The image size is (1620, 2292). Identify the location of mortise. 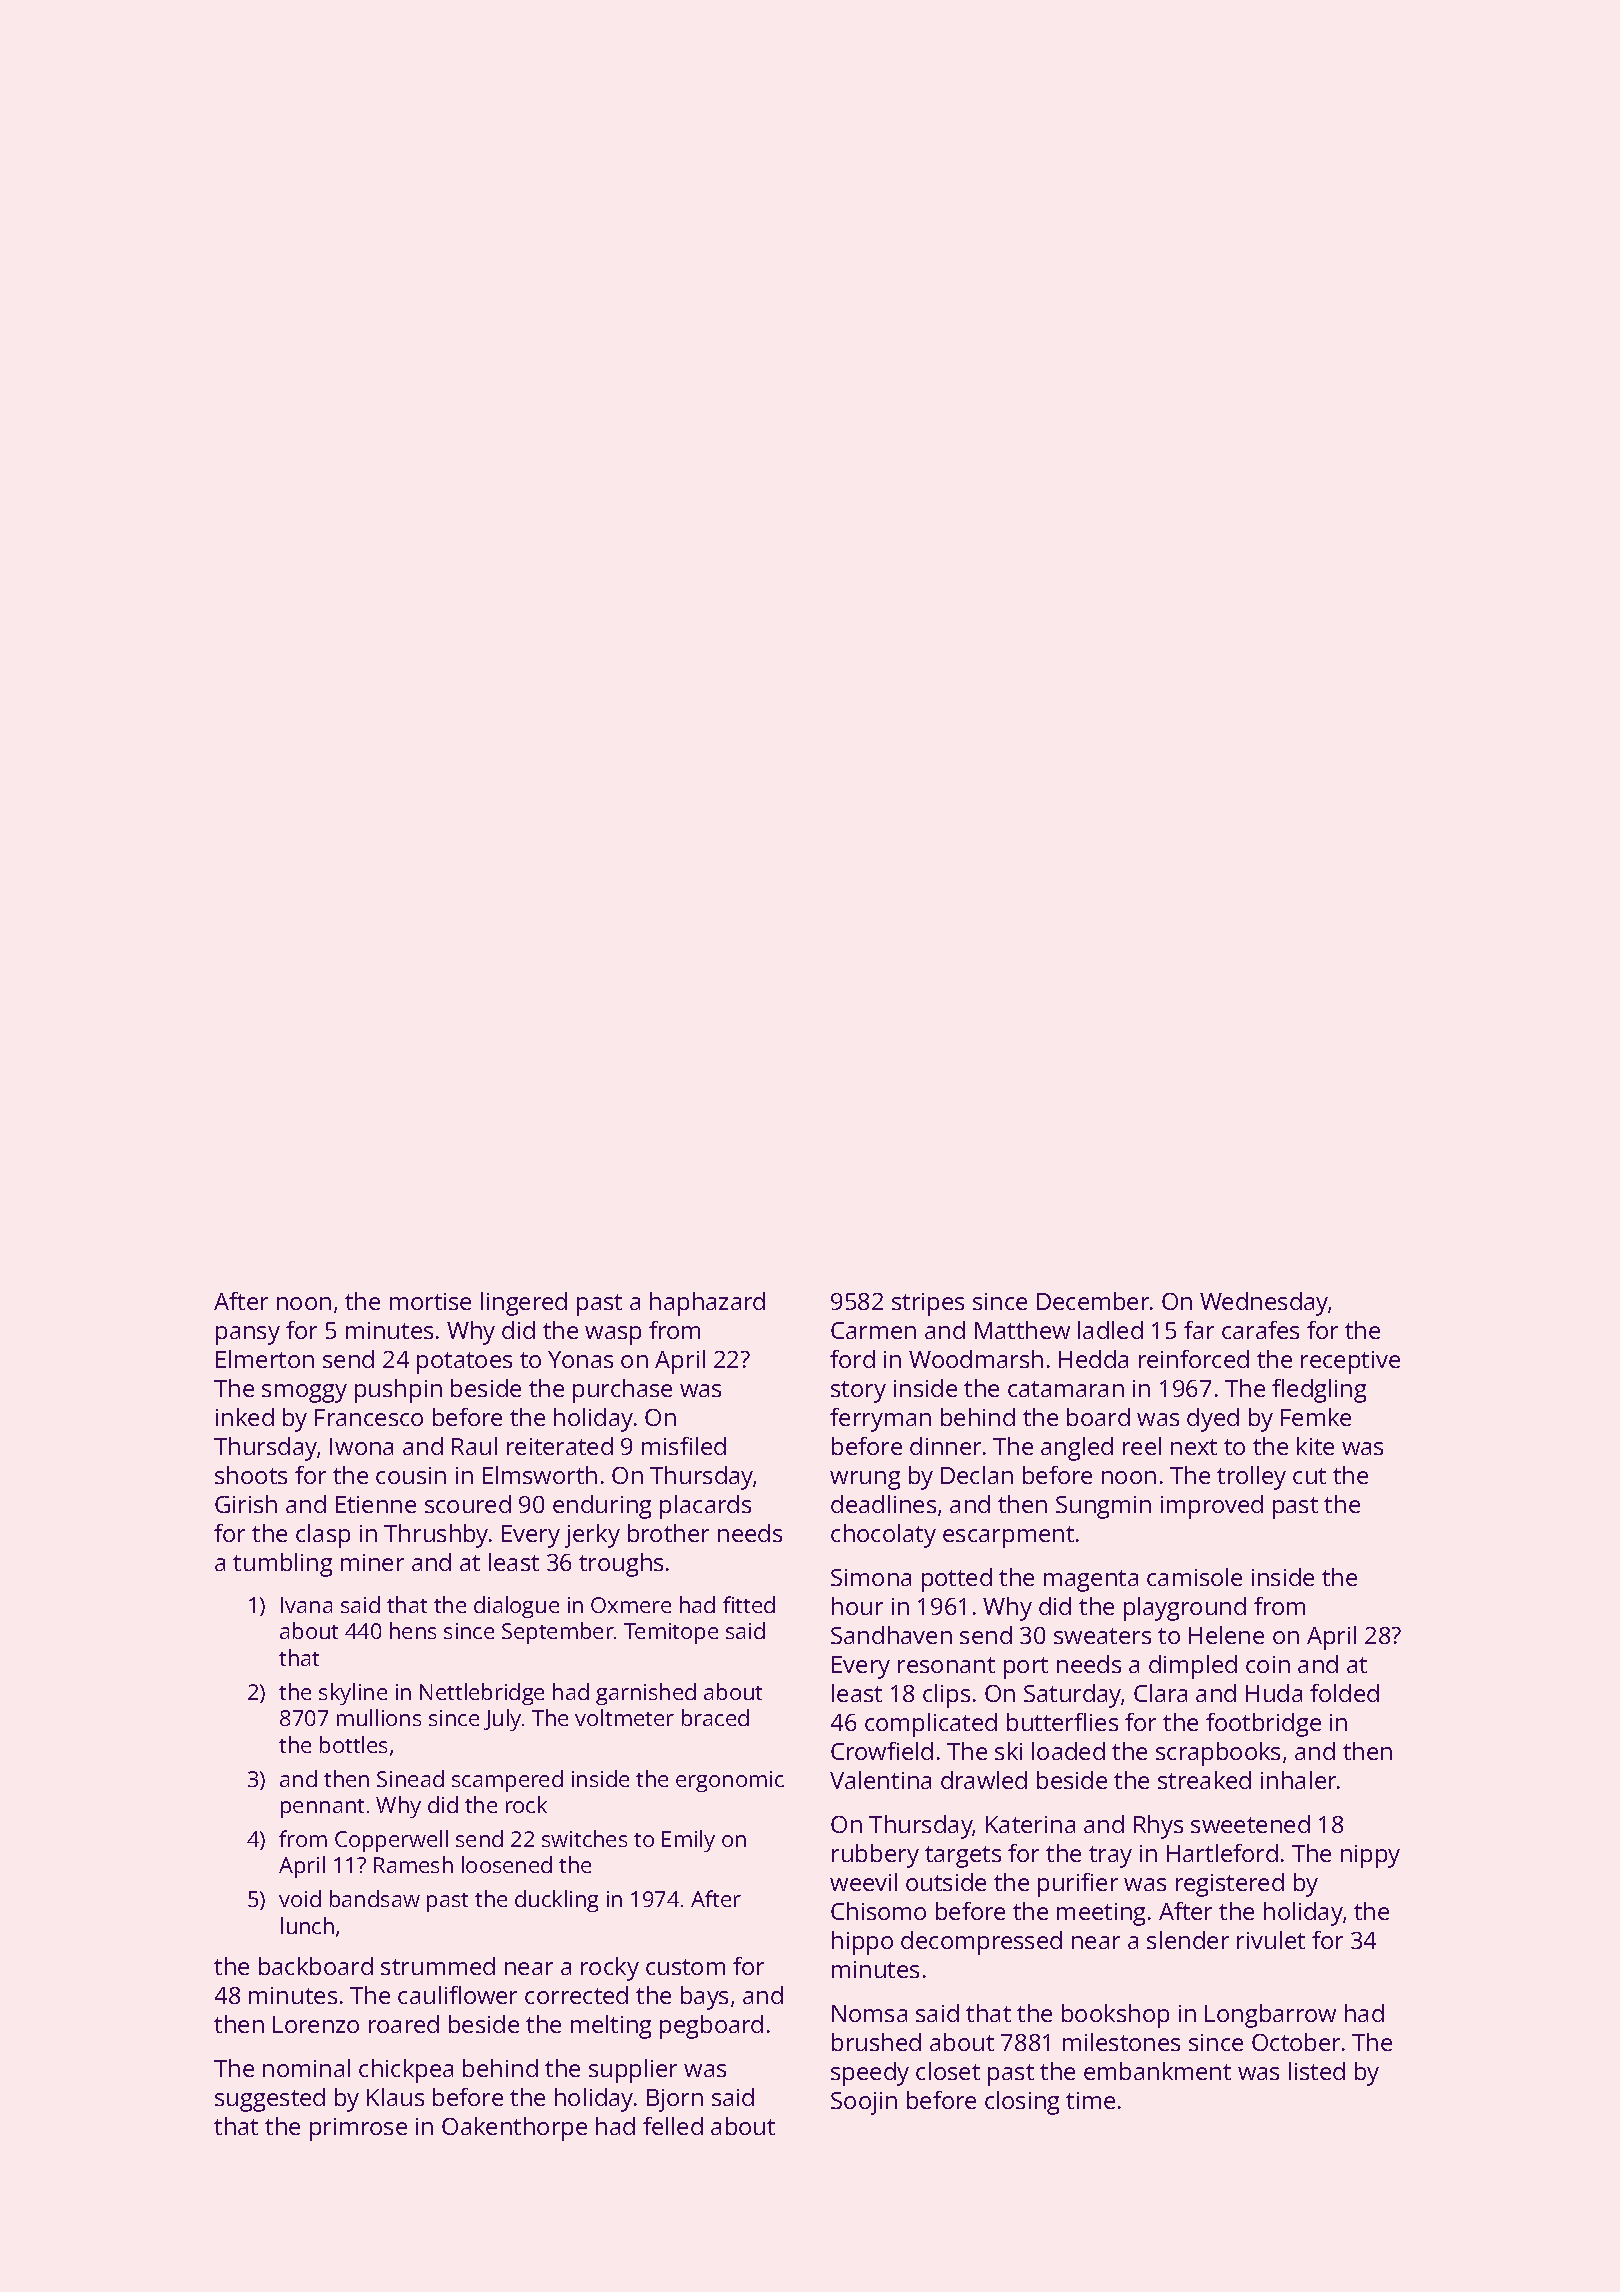
(430, 1301).
